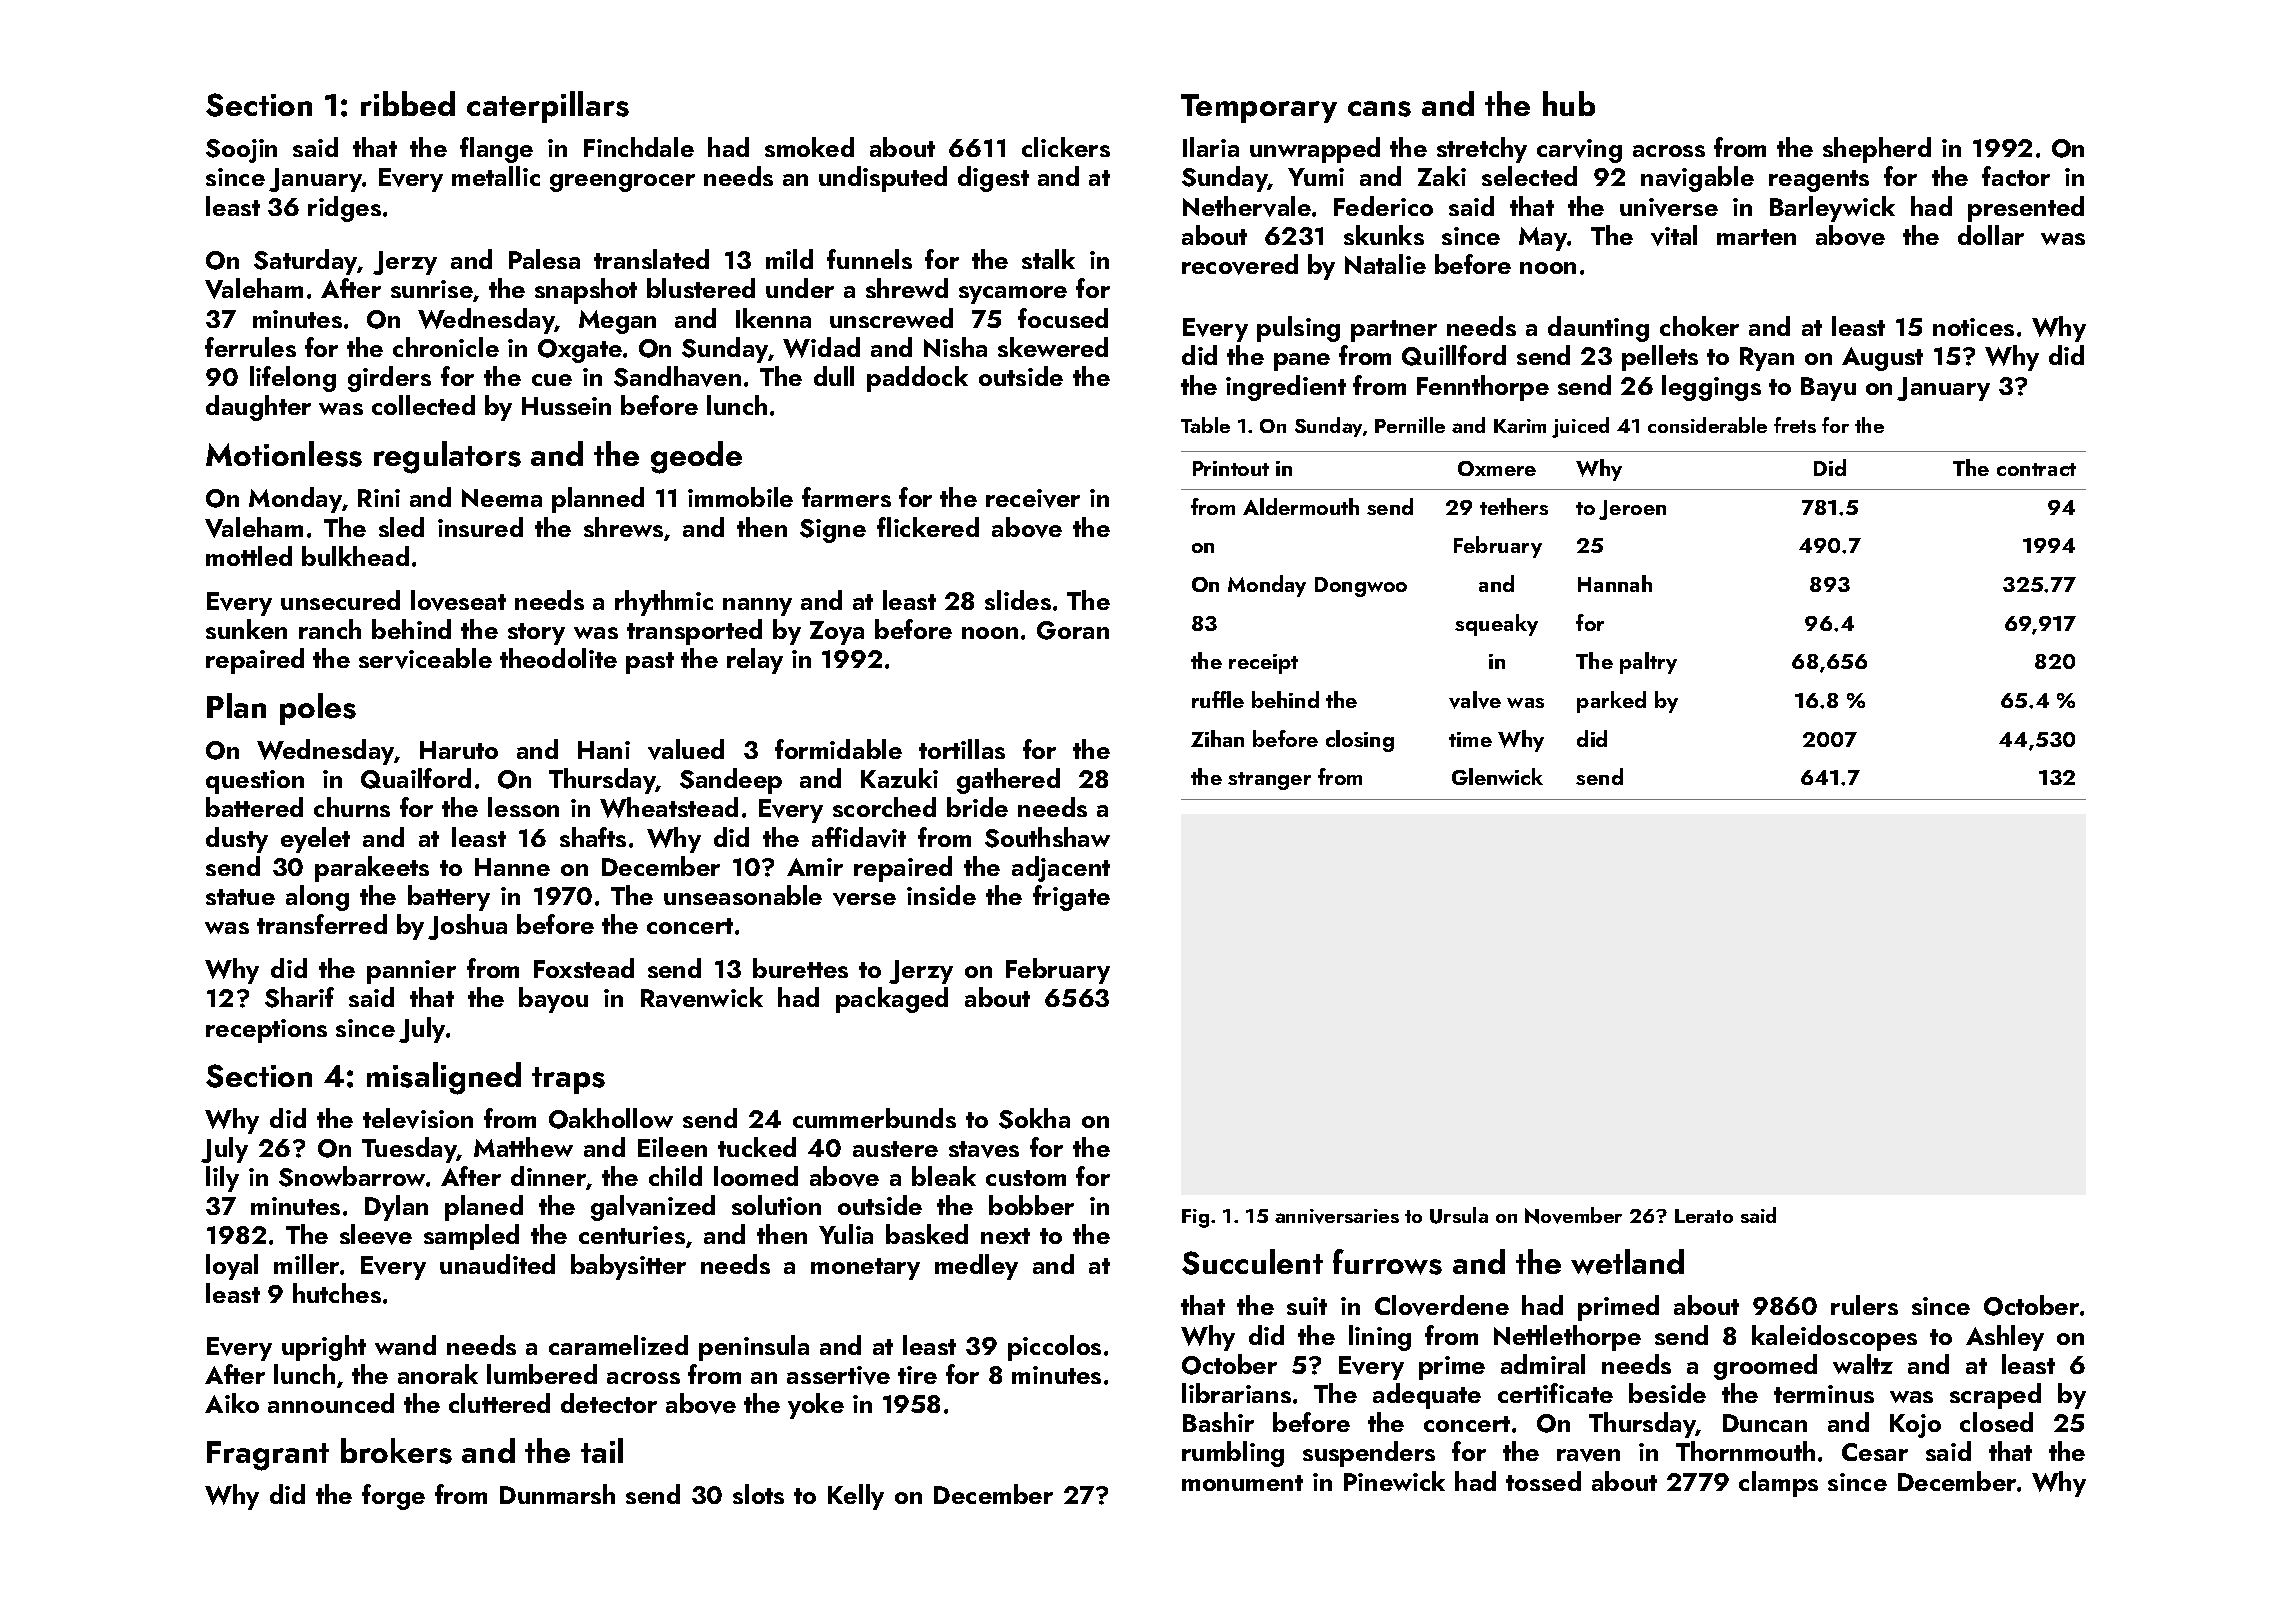 The image size is (2292, 1620). I want to click on tire, so click(917, 1375).
